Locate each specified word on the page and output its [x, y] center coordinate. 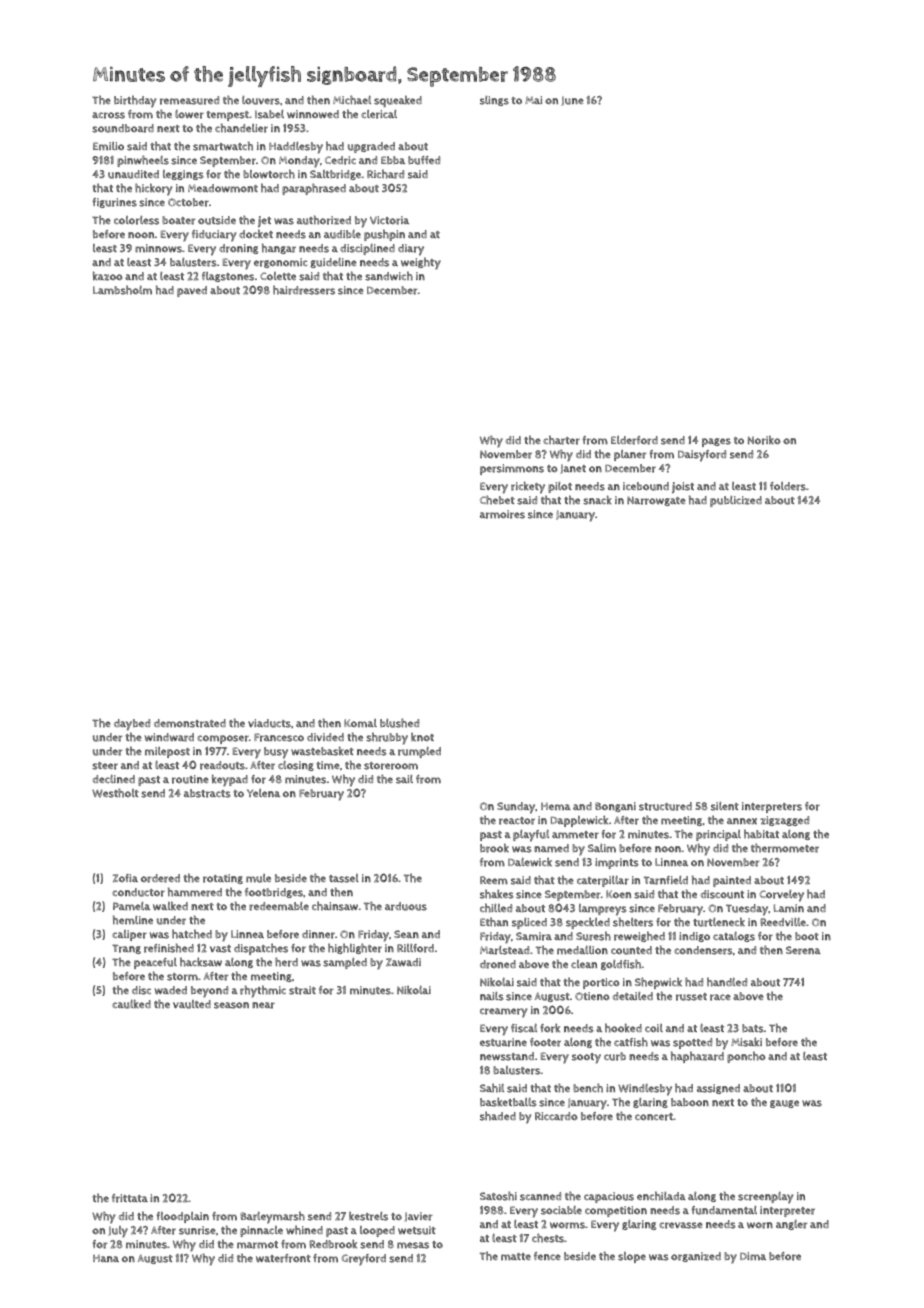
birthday [135, 101]
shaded [498, 1116]
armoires [502, 514]
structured [665, 806]
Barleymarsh [272, 1217]
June [572, 101]
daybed [132, 725]
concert [654, 1117]
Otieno [592, 996]
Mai [533, 100]
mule [258, 878]
